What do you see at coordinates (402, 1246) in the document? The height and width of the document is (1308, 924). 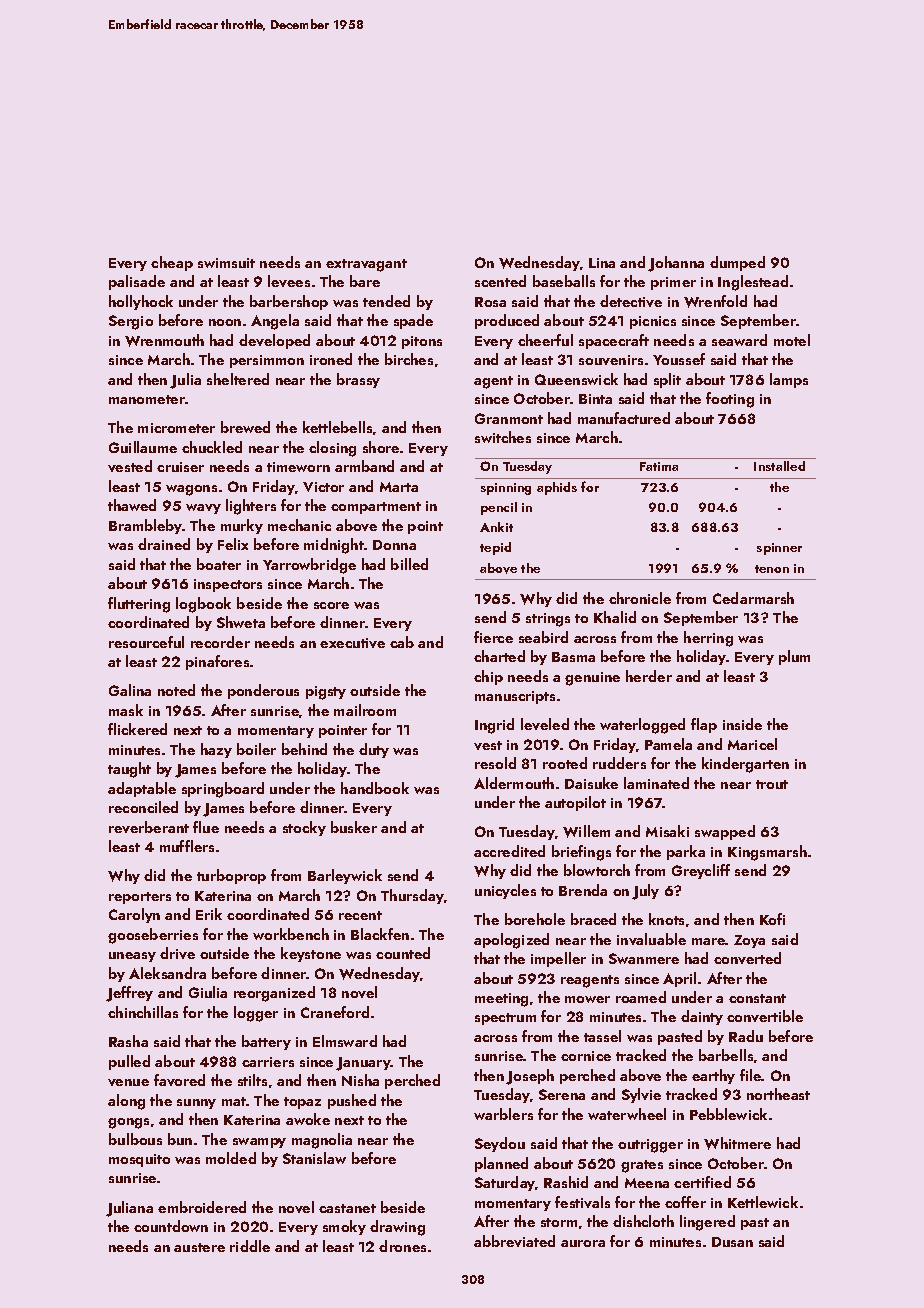 I see `drones` at bounding box center [402, 1246].
